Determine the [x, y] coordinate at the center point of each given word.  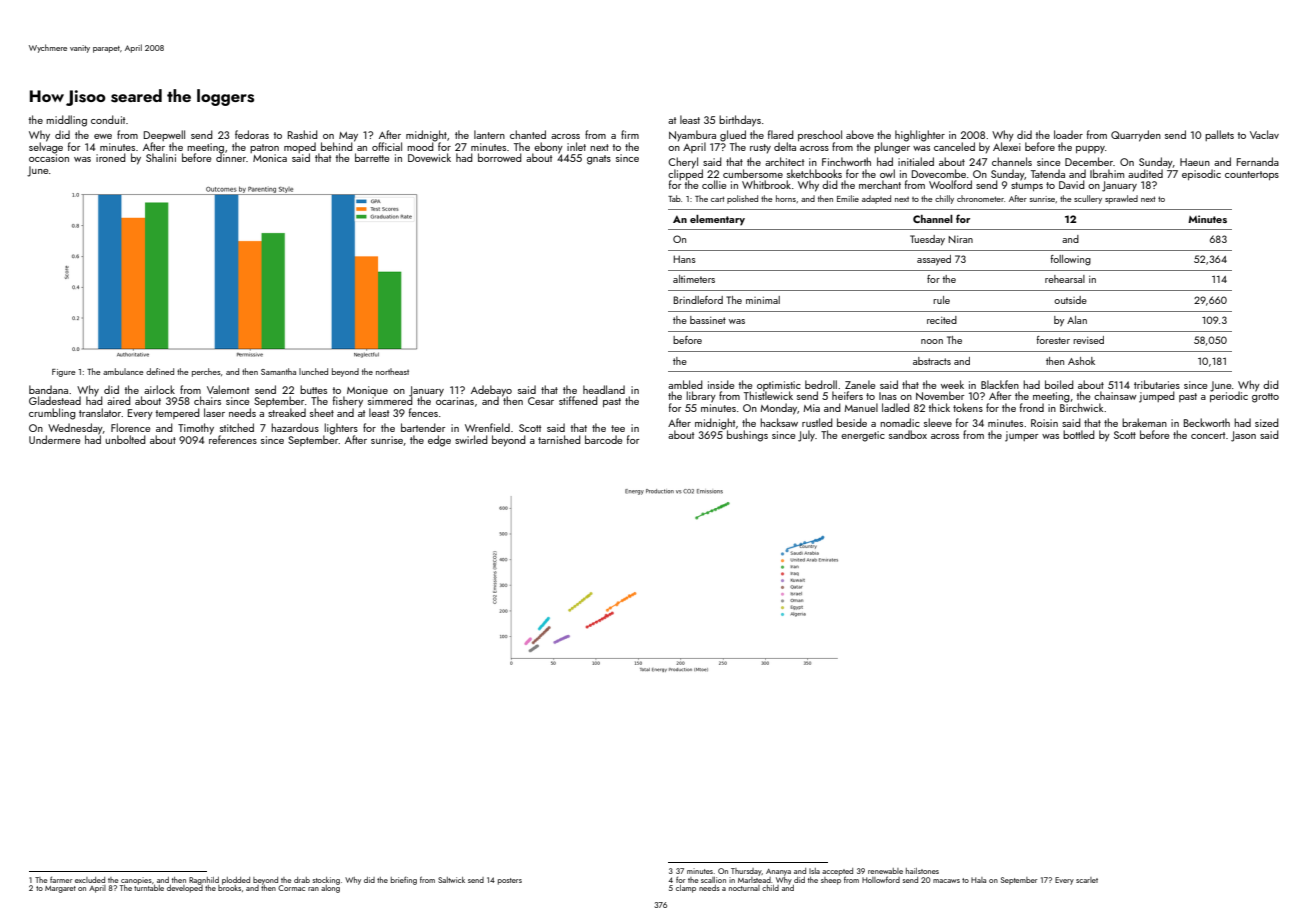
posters [510, 881]
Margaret [60, 889]
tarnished [559, 439]
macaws [946, 881]
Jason [1243, 436]
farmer [61, 879]
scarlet [1087, 880]
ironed [111, 157]
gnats [599, 160]
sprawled [1121, 199]
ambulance [123, 371]
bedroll [821, 384]
